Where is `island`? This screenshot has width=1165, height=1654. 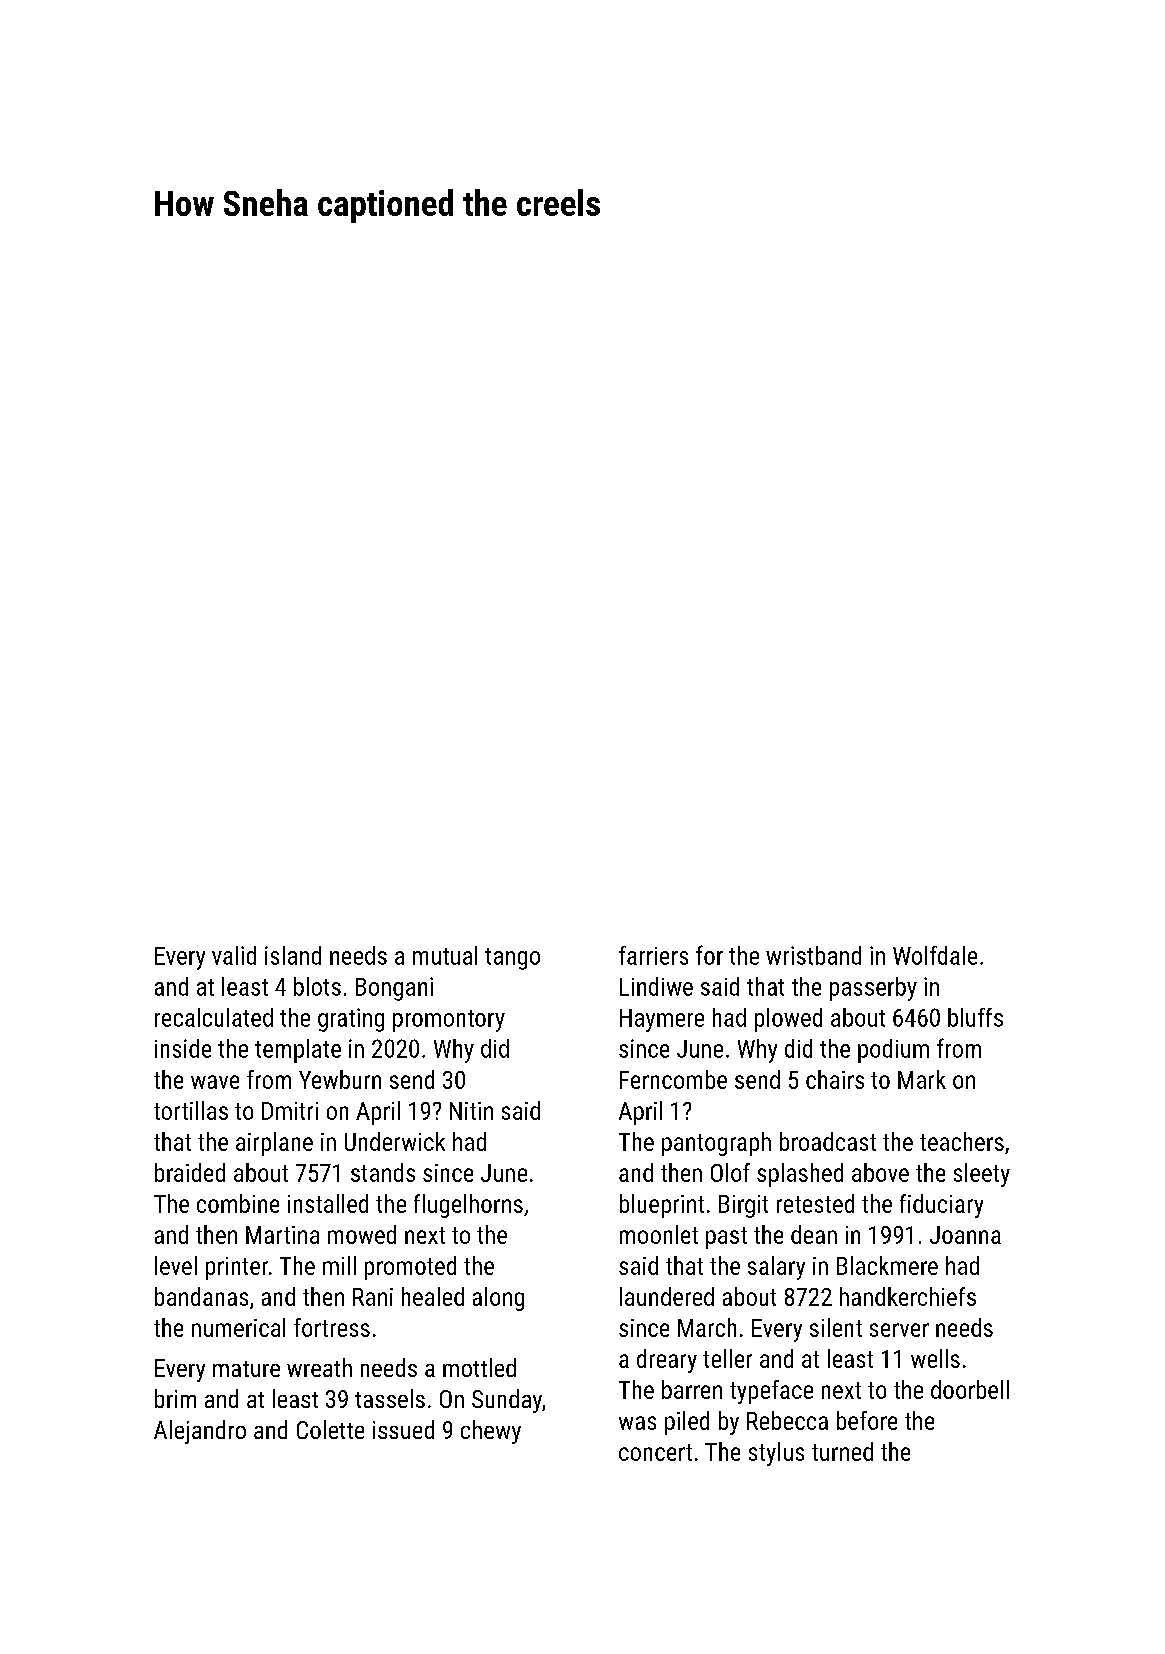
island is located at coordinates (293, 955).
